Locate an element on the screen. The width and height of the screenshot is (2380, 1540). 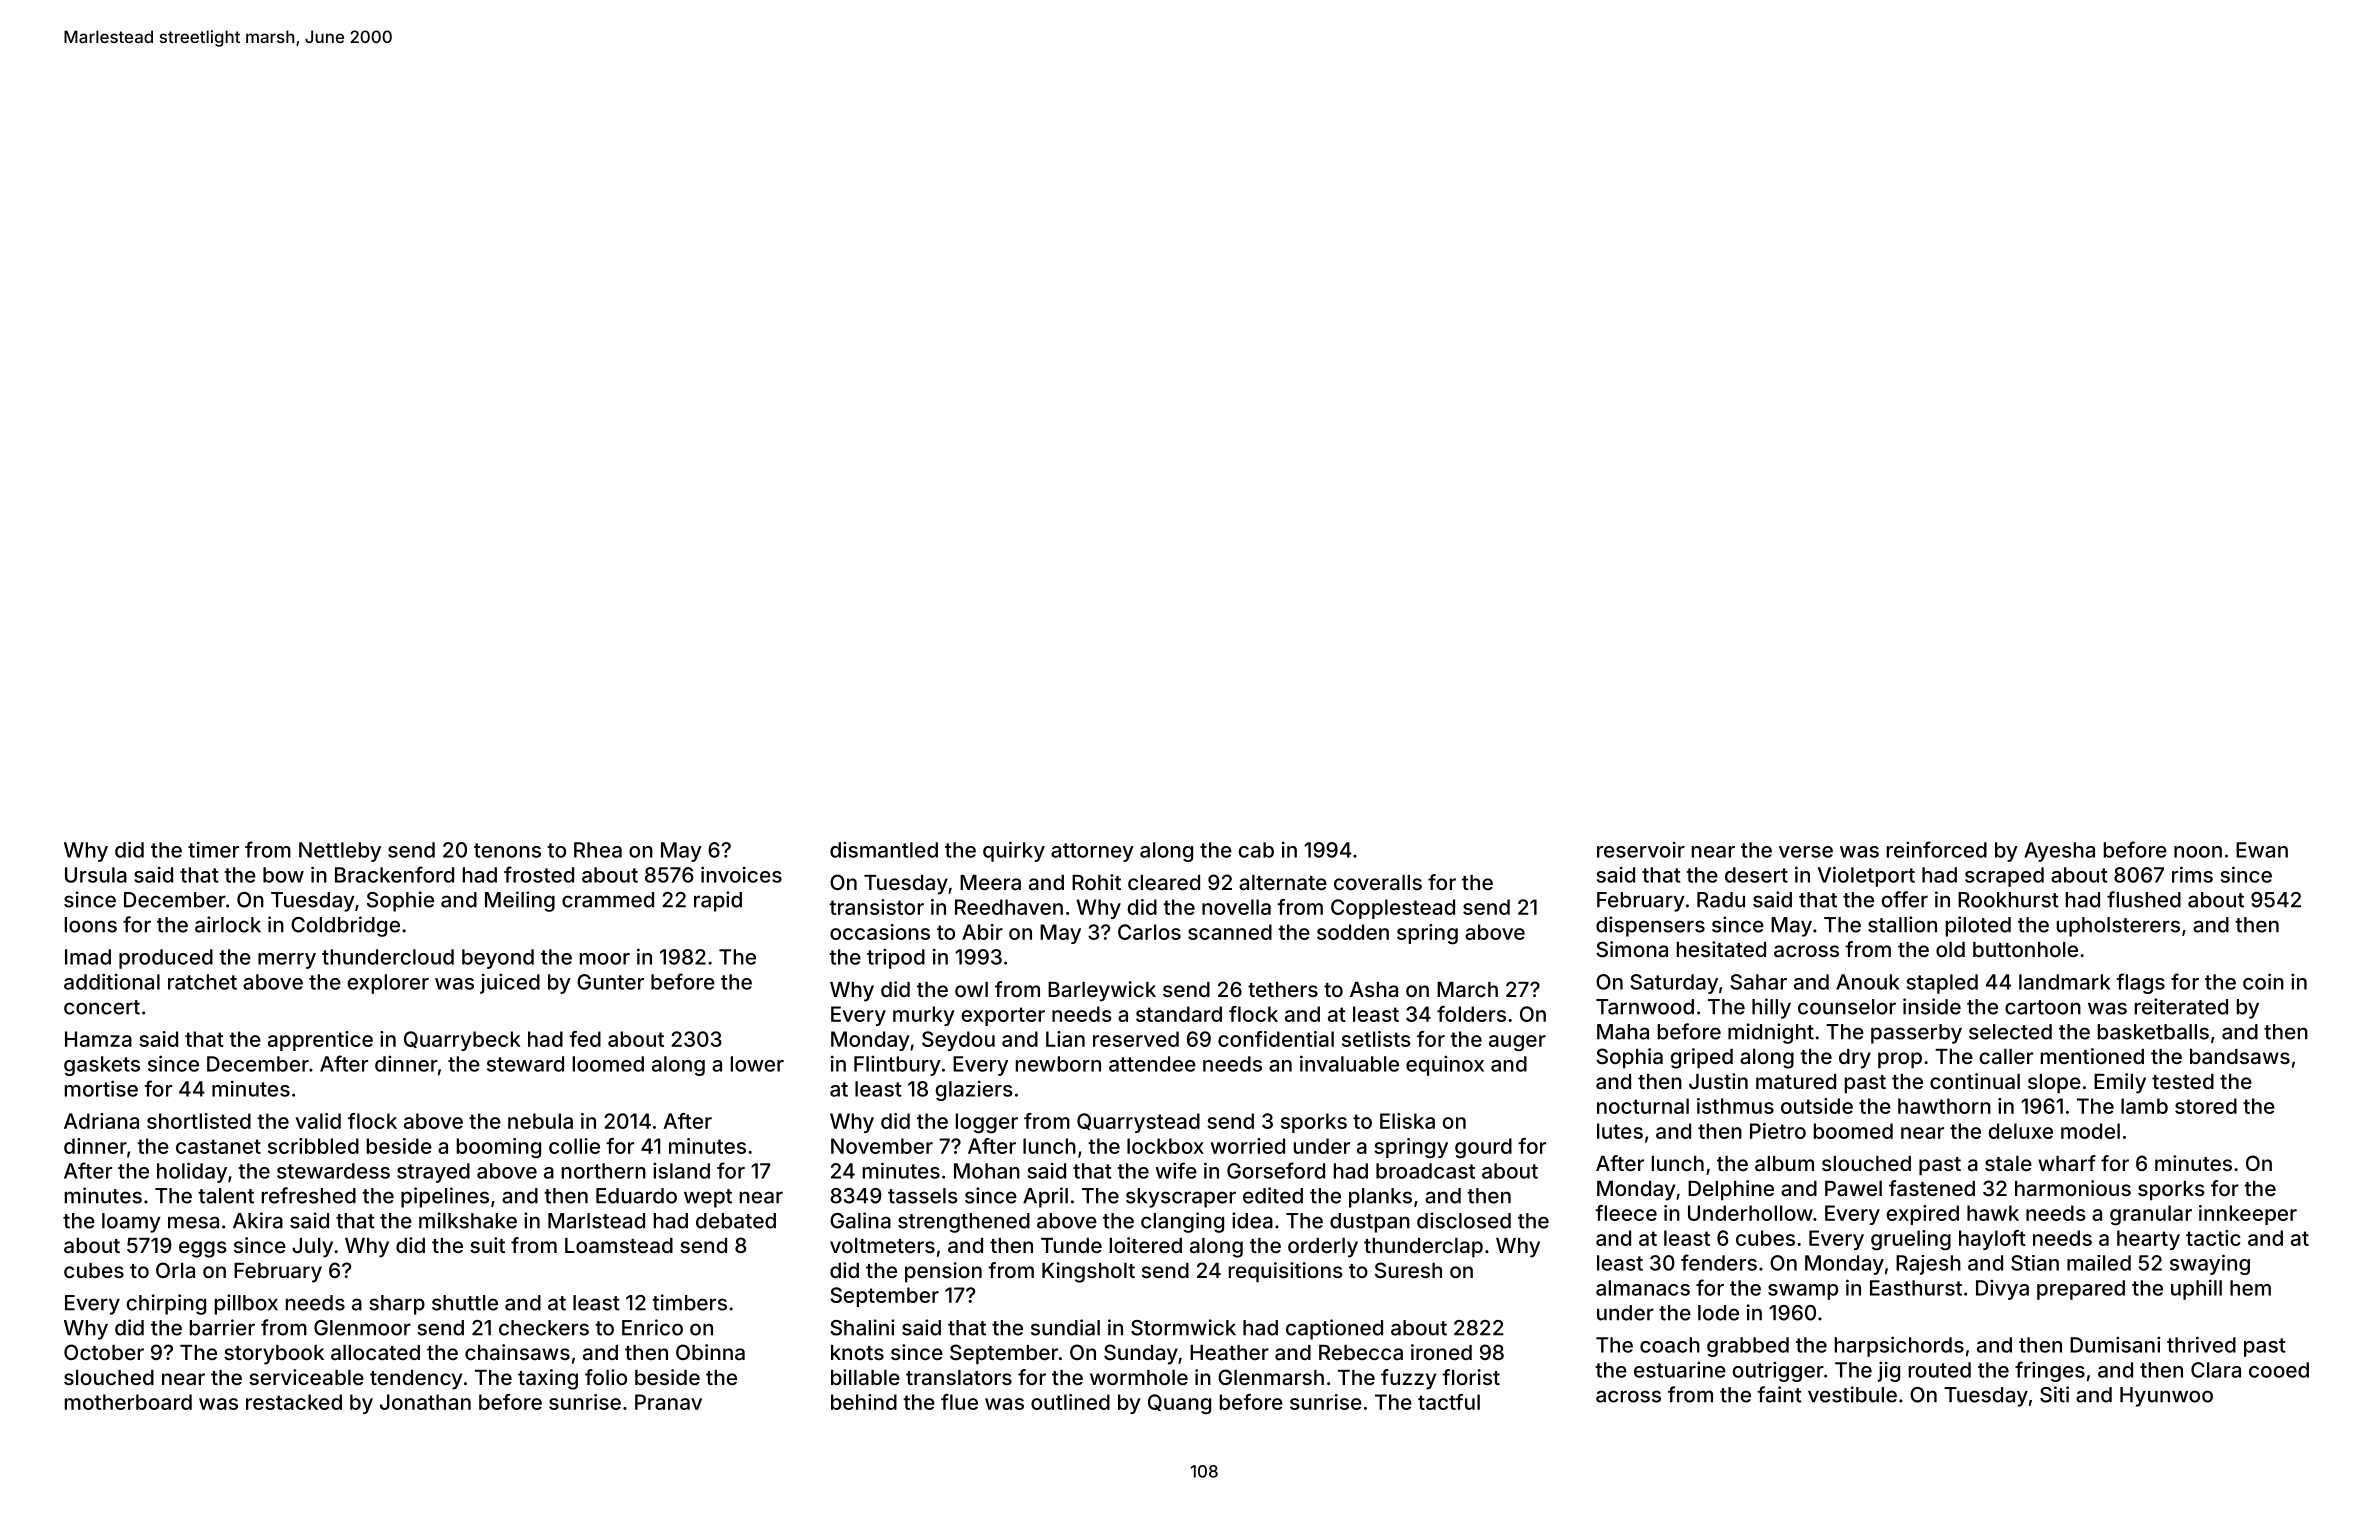
eggs is located at coordinates (203, 1249).
